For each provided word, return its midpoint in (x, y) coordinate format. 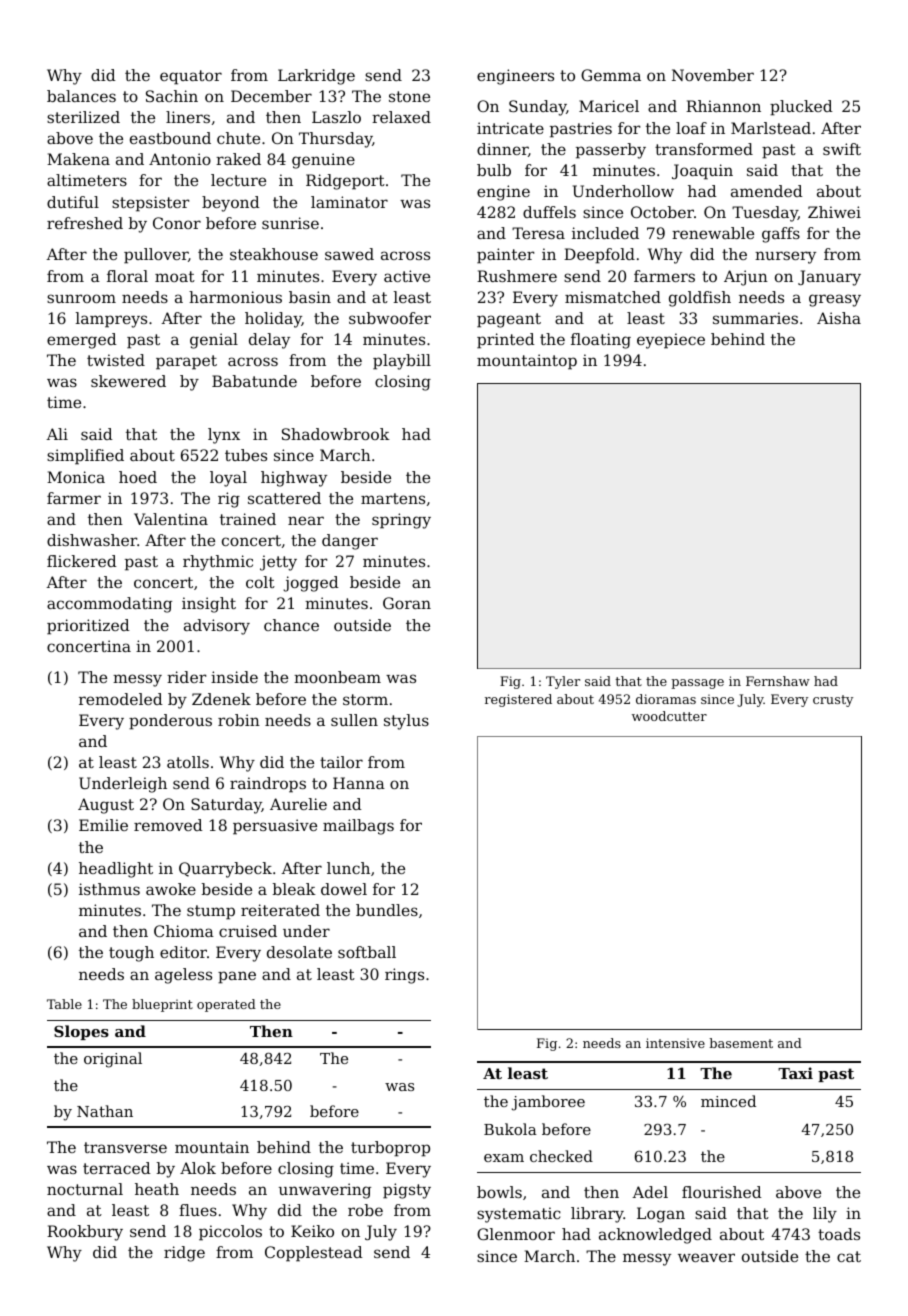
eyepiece (671, 341)
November (713, 75)
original (113, 1060)
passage (697, 684)
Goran (407, 603)
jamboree (548, 1103)
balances (81, 96)
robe (365, 1210)
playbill (402, 362)
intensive (675, 1043)
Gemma (611, 75)
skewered (128, 381)
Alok (198, 1168)
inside (234, 677)
